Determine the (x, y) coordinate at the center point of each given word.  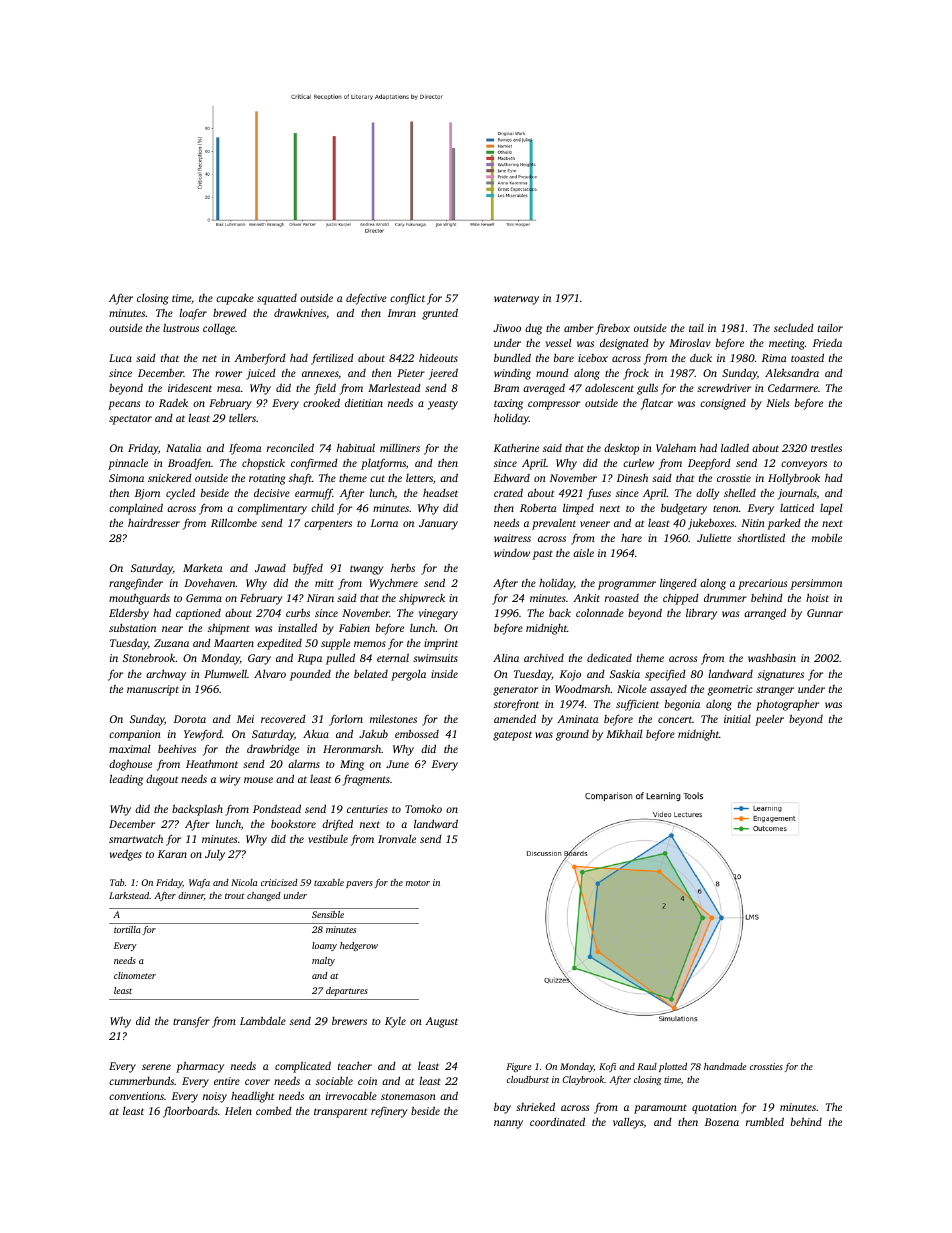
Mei (245, 719)
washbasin (772, 657)
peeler (769, 720)
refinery (389, 1112)
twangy (367, 570)
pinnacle (128, 464)
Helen (238, 1110)
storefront (516, 705)
